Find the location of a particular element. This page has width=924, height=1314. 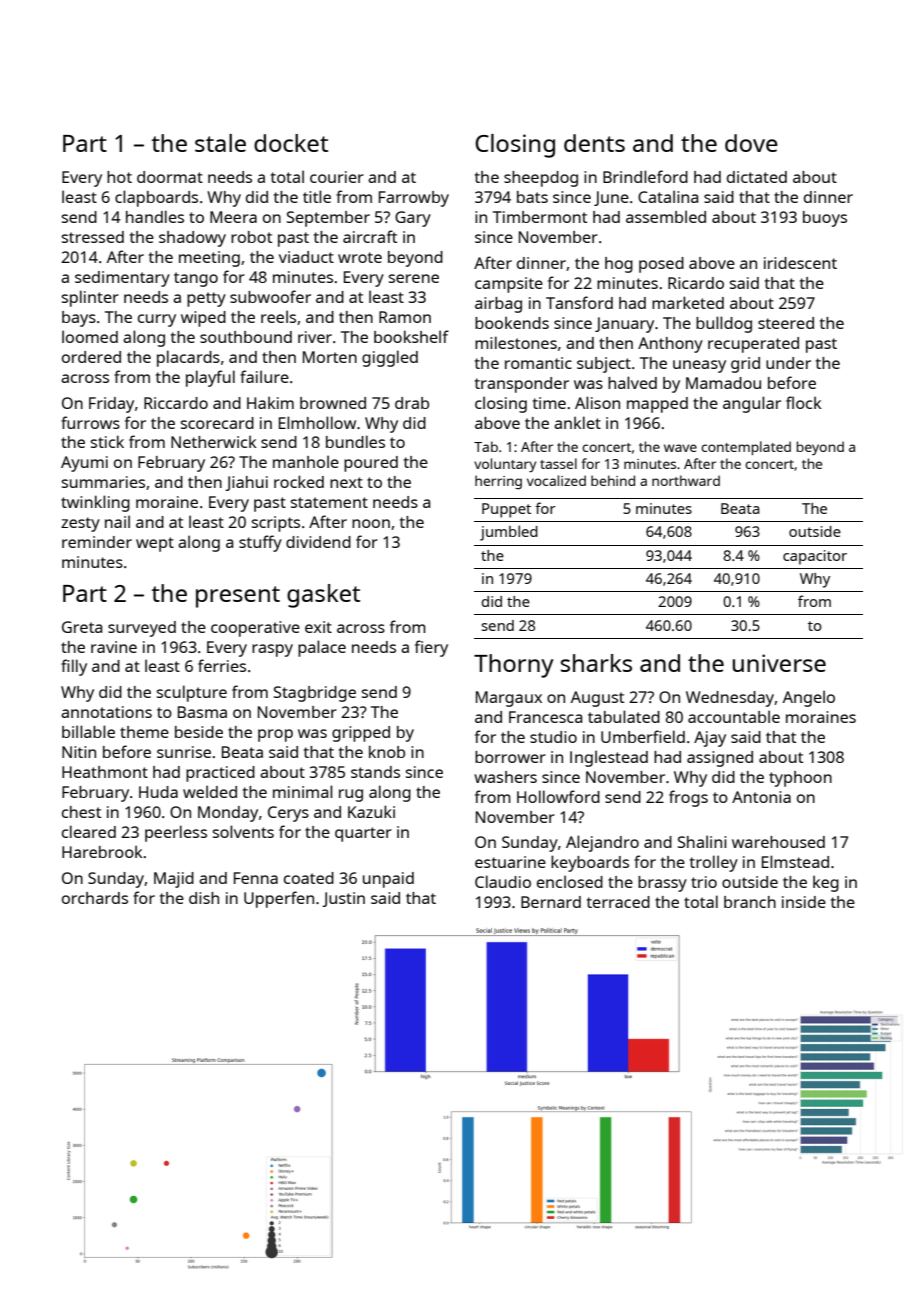

stale is located at coordinates (220, 143).
